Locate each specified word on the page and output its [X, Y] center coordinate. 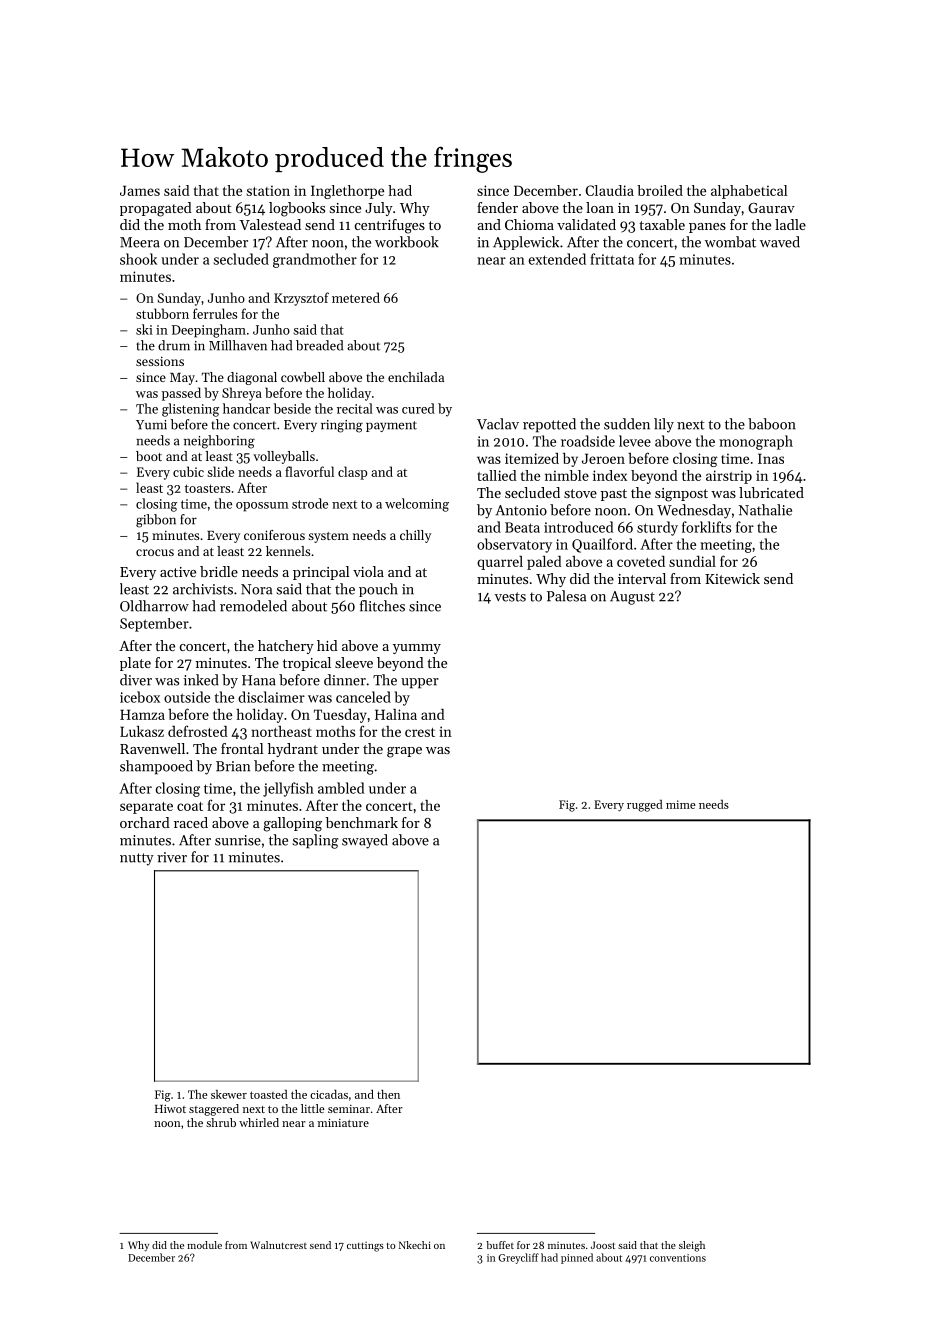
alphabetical [749, 192]
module [204, 1245]
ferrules [215, 313]
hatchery [286, 647]
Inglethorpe [347, 192]
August [632, 598]
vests [510, 597]
